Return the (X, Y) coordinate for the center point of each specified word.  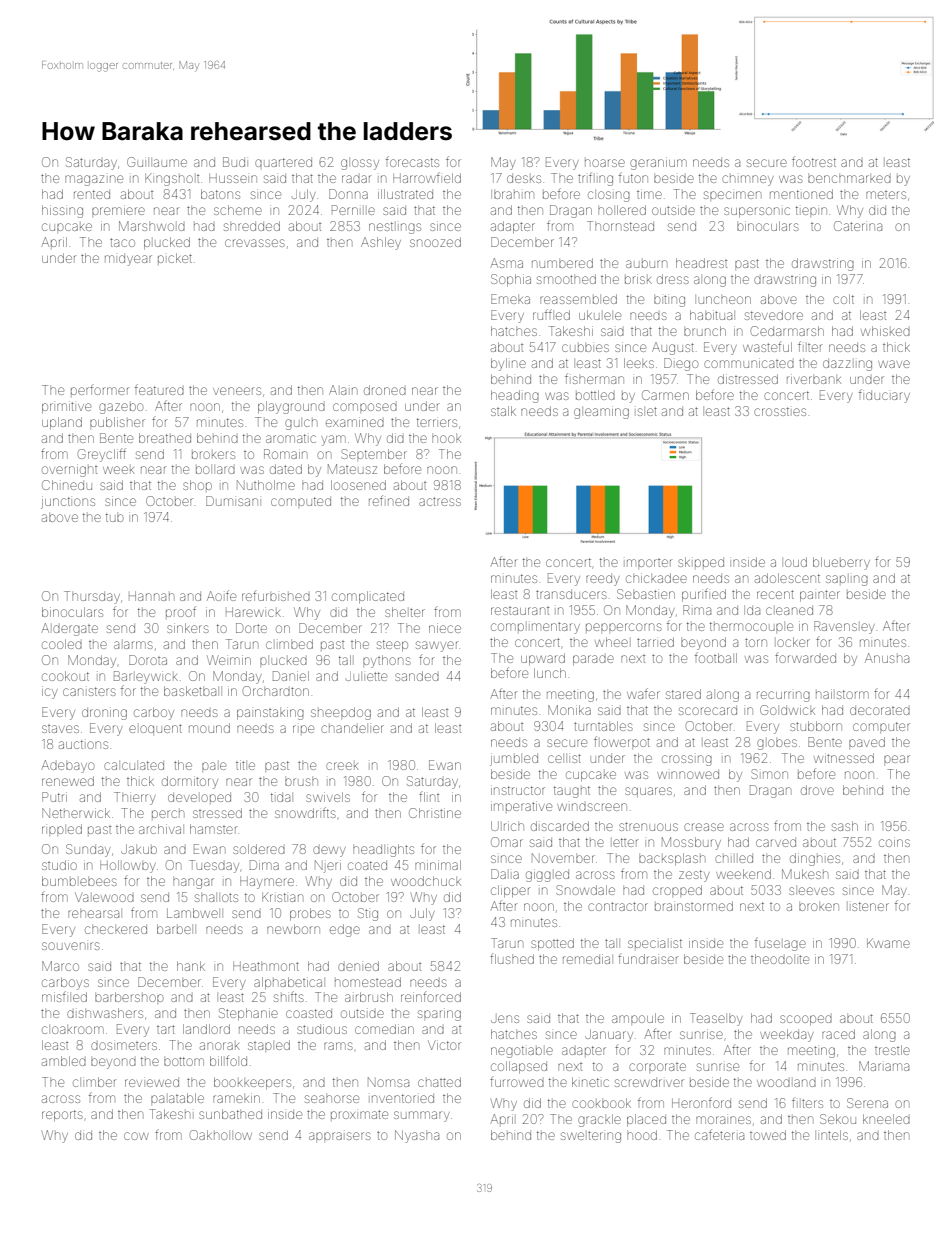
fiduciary (884, 396)
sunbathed (230, 1114)
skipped (701, 562)
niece (445, 628)
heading (515, 396)
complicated (368, 597)
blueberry (841, 563)
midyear (128, 260)
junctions (68, 502)
